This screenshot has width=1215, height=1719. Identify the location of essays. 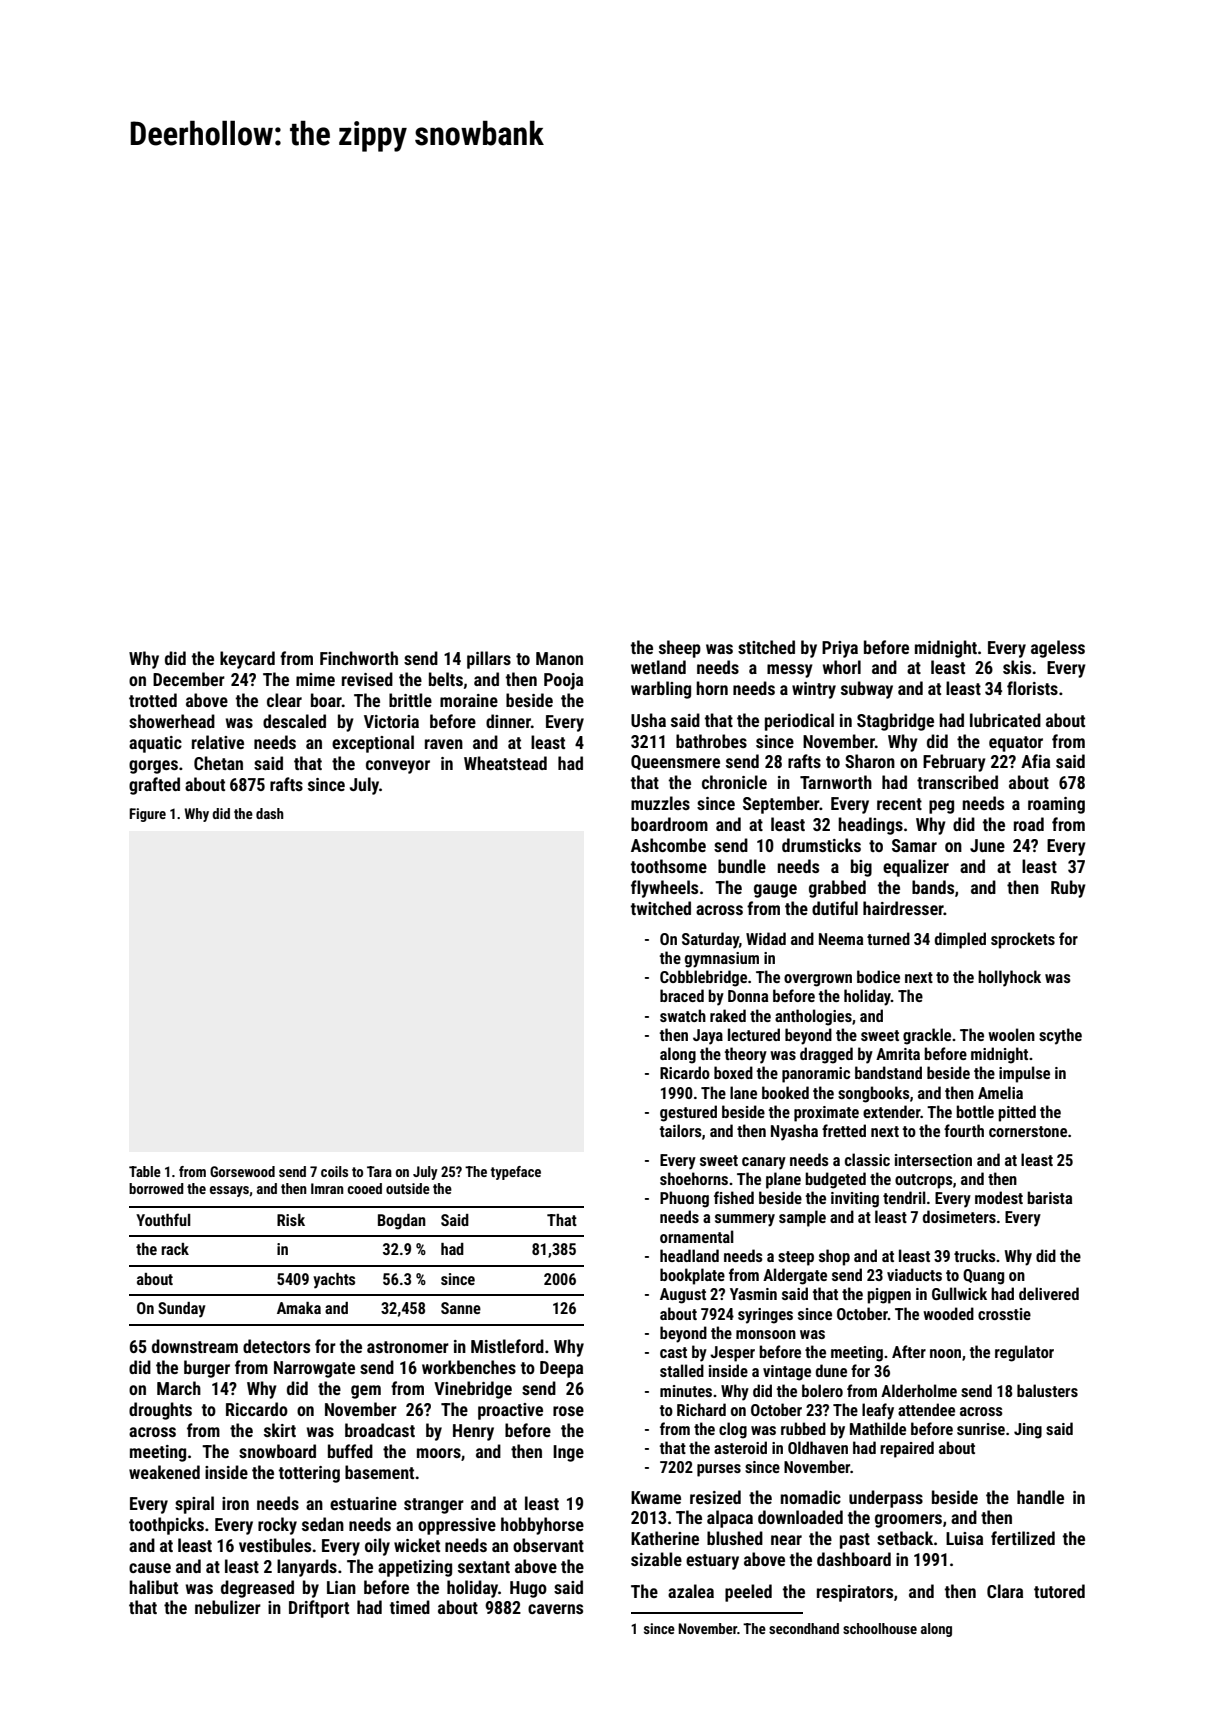
(229, 1191).
